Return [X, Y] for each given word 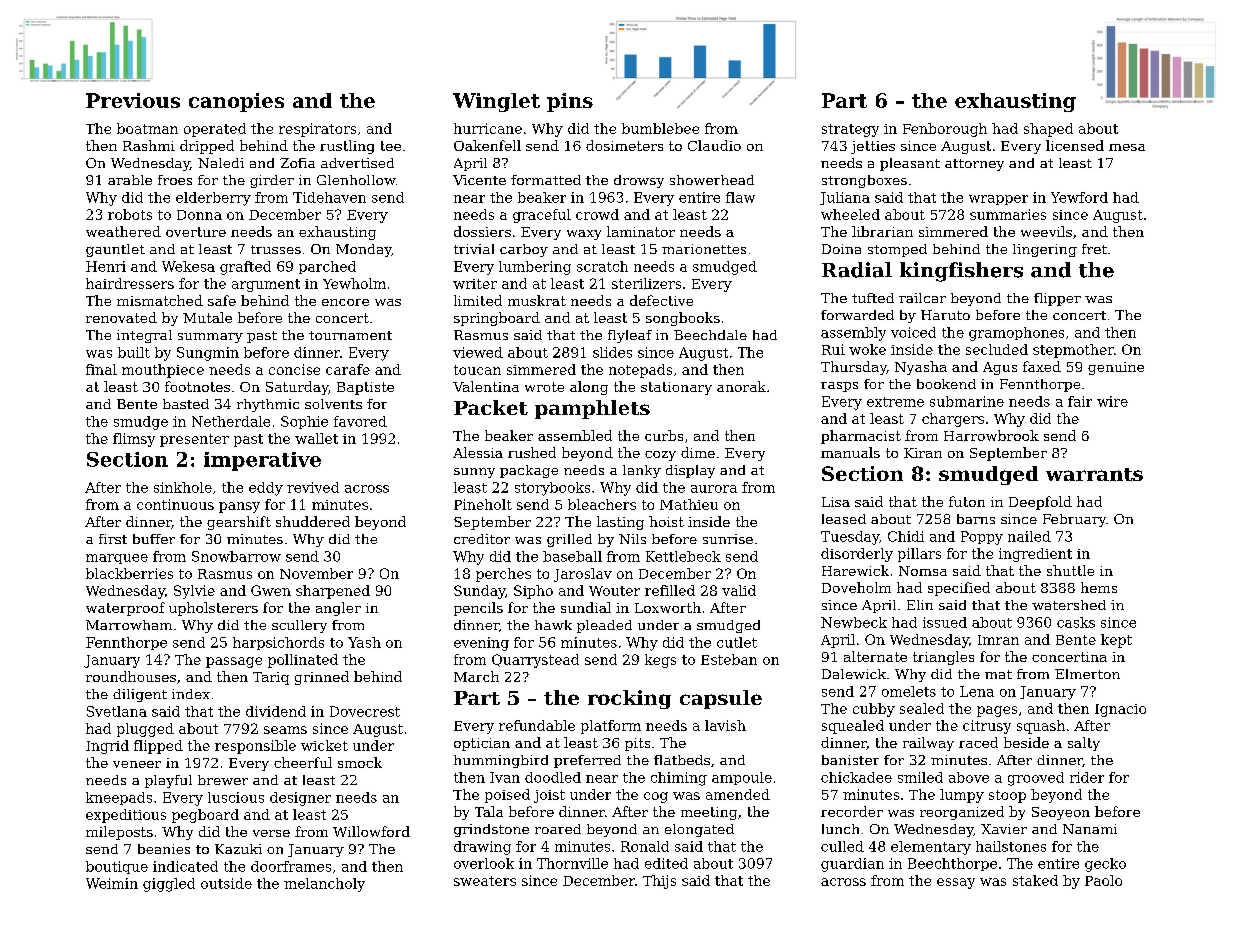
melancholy [324, 885]
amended [738, 794]
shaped [1048, 130]
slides [612, 352]
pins [570, 102]
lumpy [962, 796]
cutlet [737, 642]
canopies [236, 102]
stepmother [1073, 351]
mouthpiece [163, 371]
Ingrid [107, 747]
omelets [909, 691]
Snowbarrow [236, 556]
